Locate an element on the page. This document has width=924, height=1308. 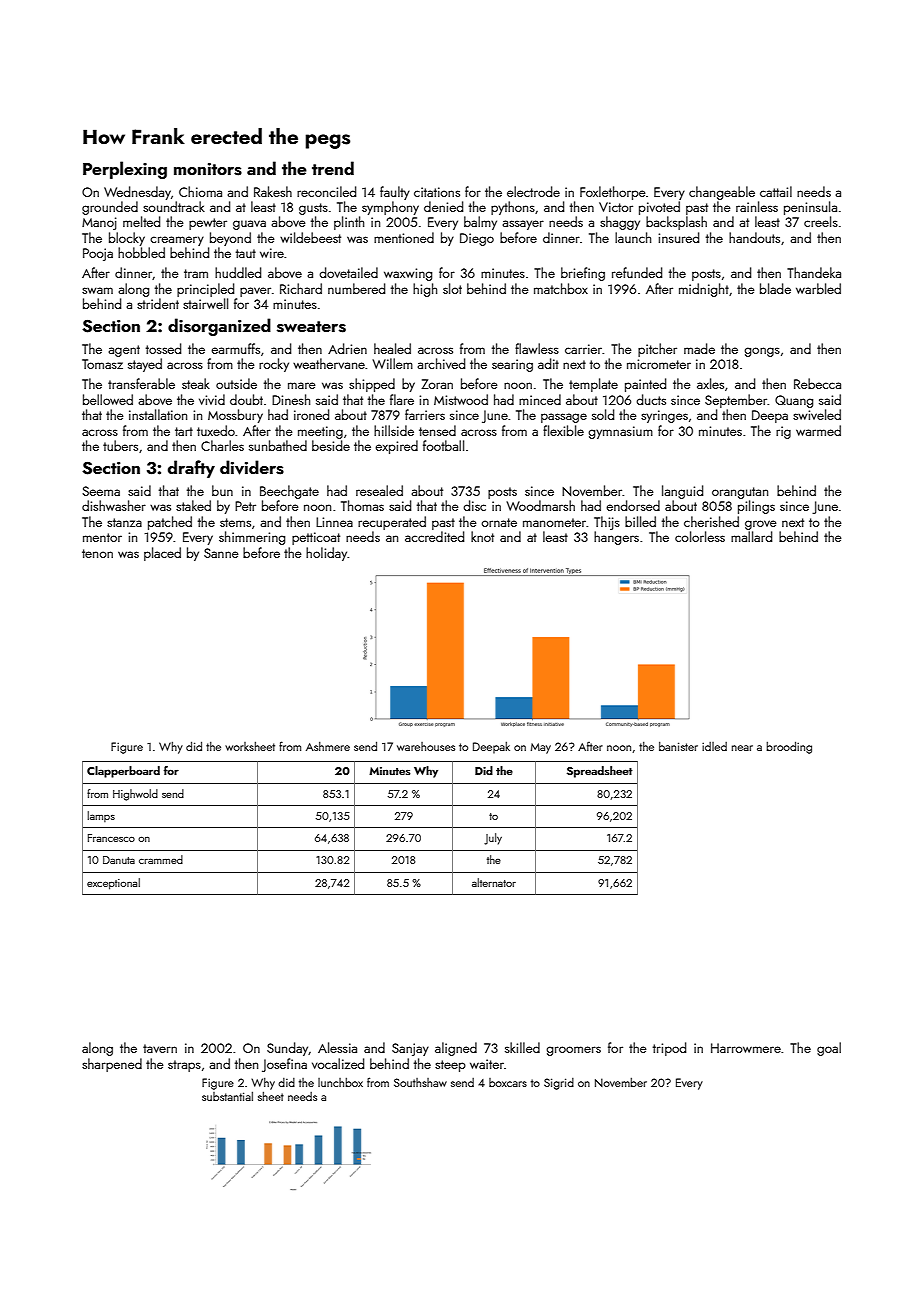
Clapperboard is located at coordinates (123, 772).
